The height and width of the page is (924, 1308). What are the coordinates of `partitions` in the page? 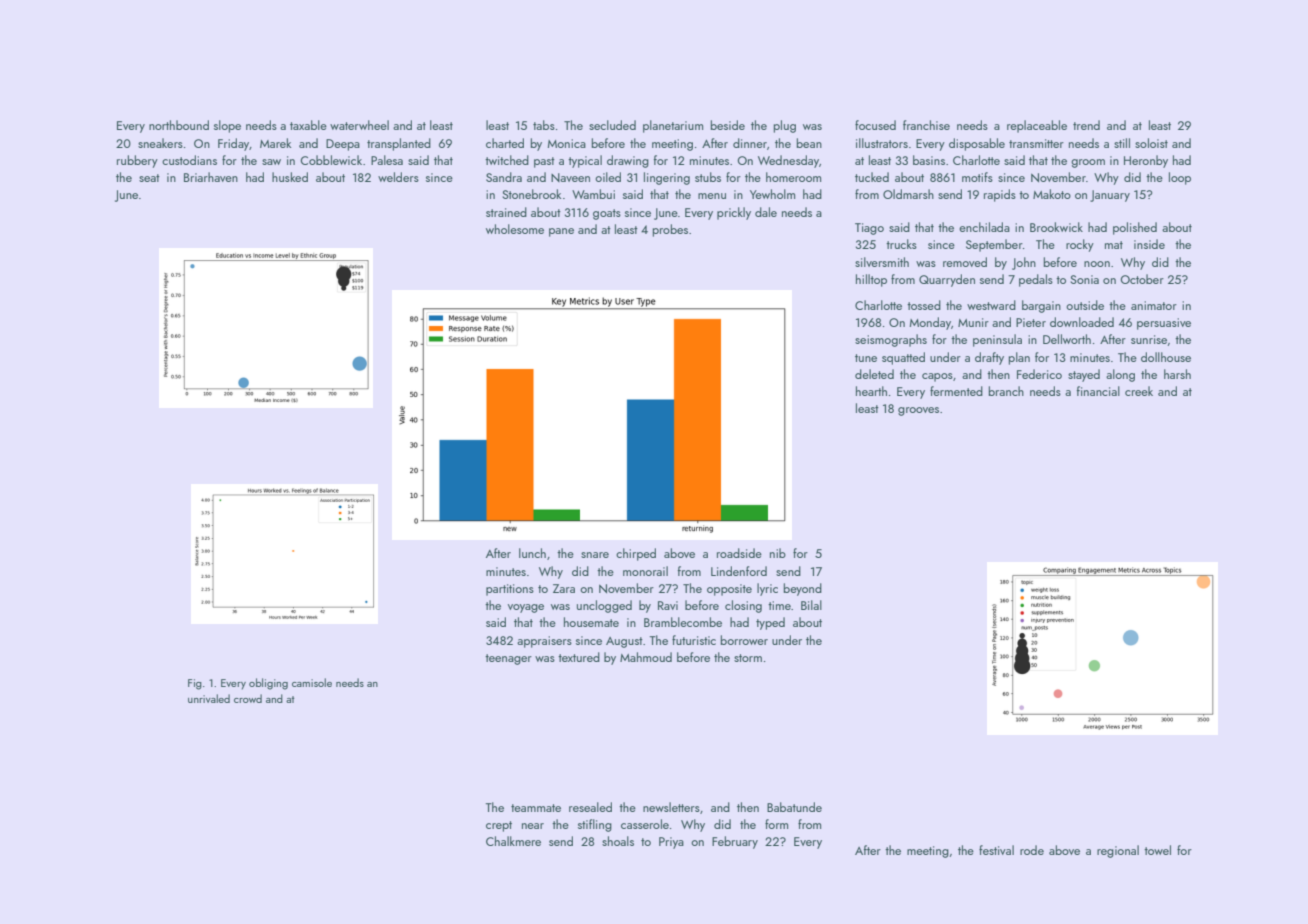 It's located at (510, 590).
